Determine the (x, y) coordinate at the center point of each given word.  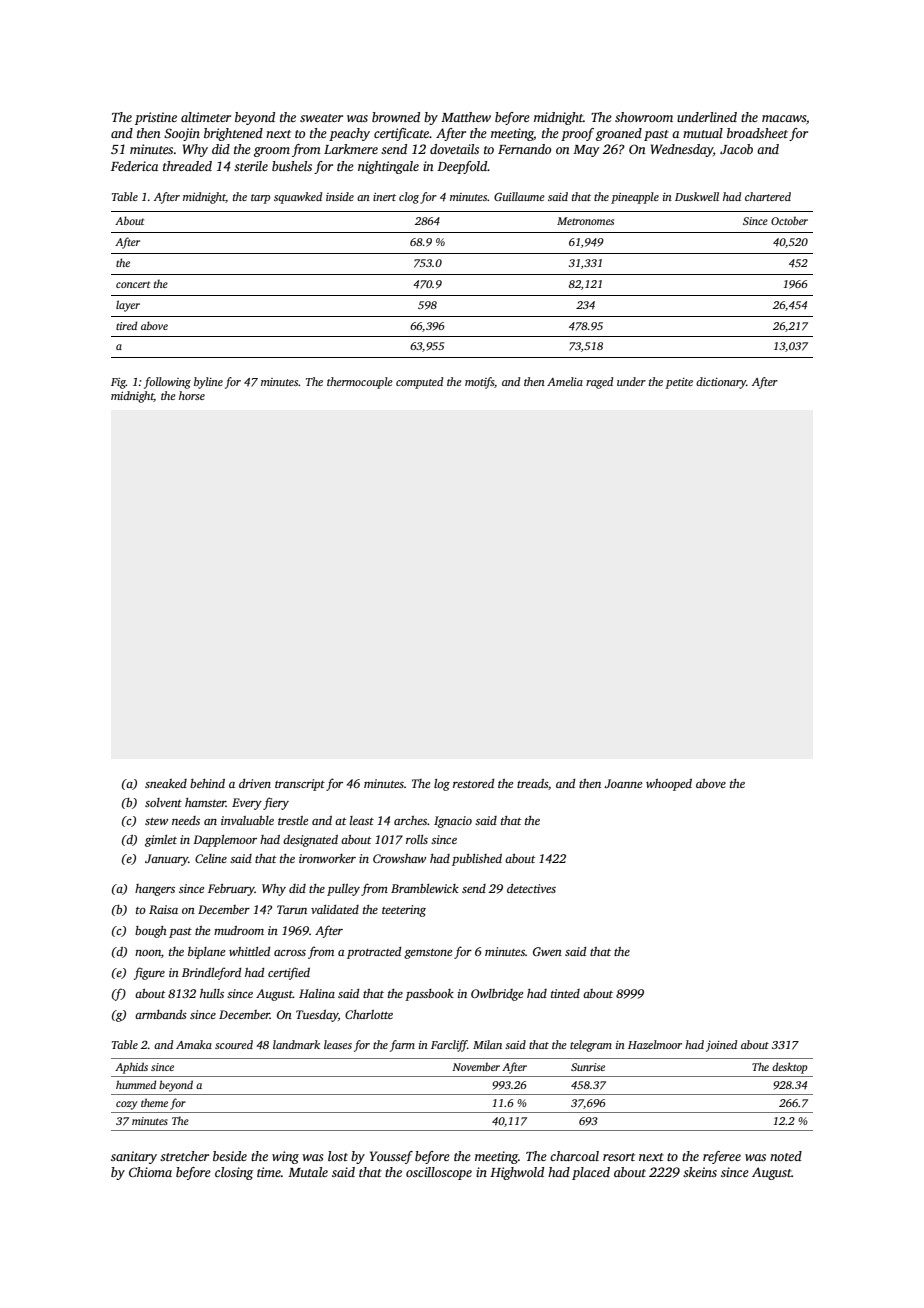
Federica (134, 166)
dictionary (721, 383)
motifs (480, 383)
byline (208, 383)
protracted (374, 953)
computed (419, 383)
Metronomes (585, 221)
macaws (784, 118)
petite (679, 383)
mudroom (239, 930)
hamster (205, 802)
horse (192, 395)
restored (473, 783)
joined (721, 1046)
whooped (669, 785)
